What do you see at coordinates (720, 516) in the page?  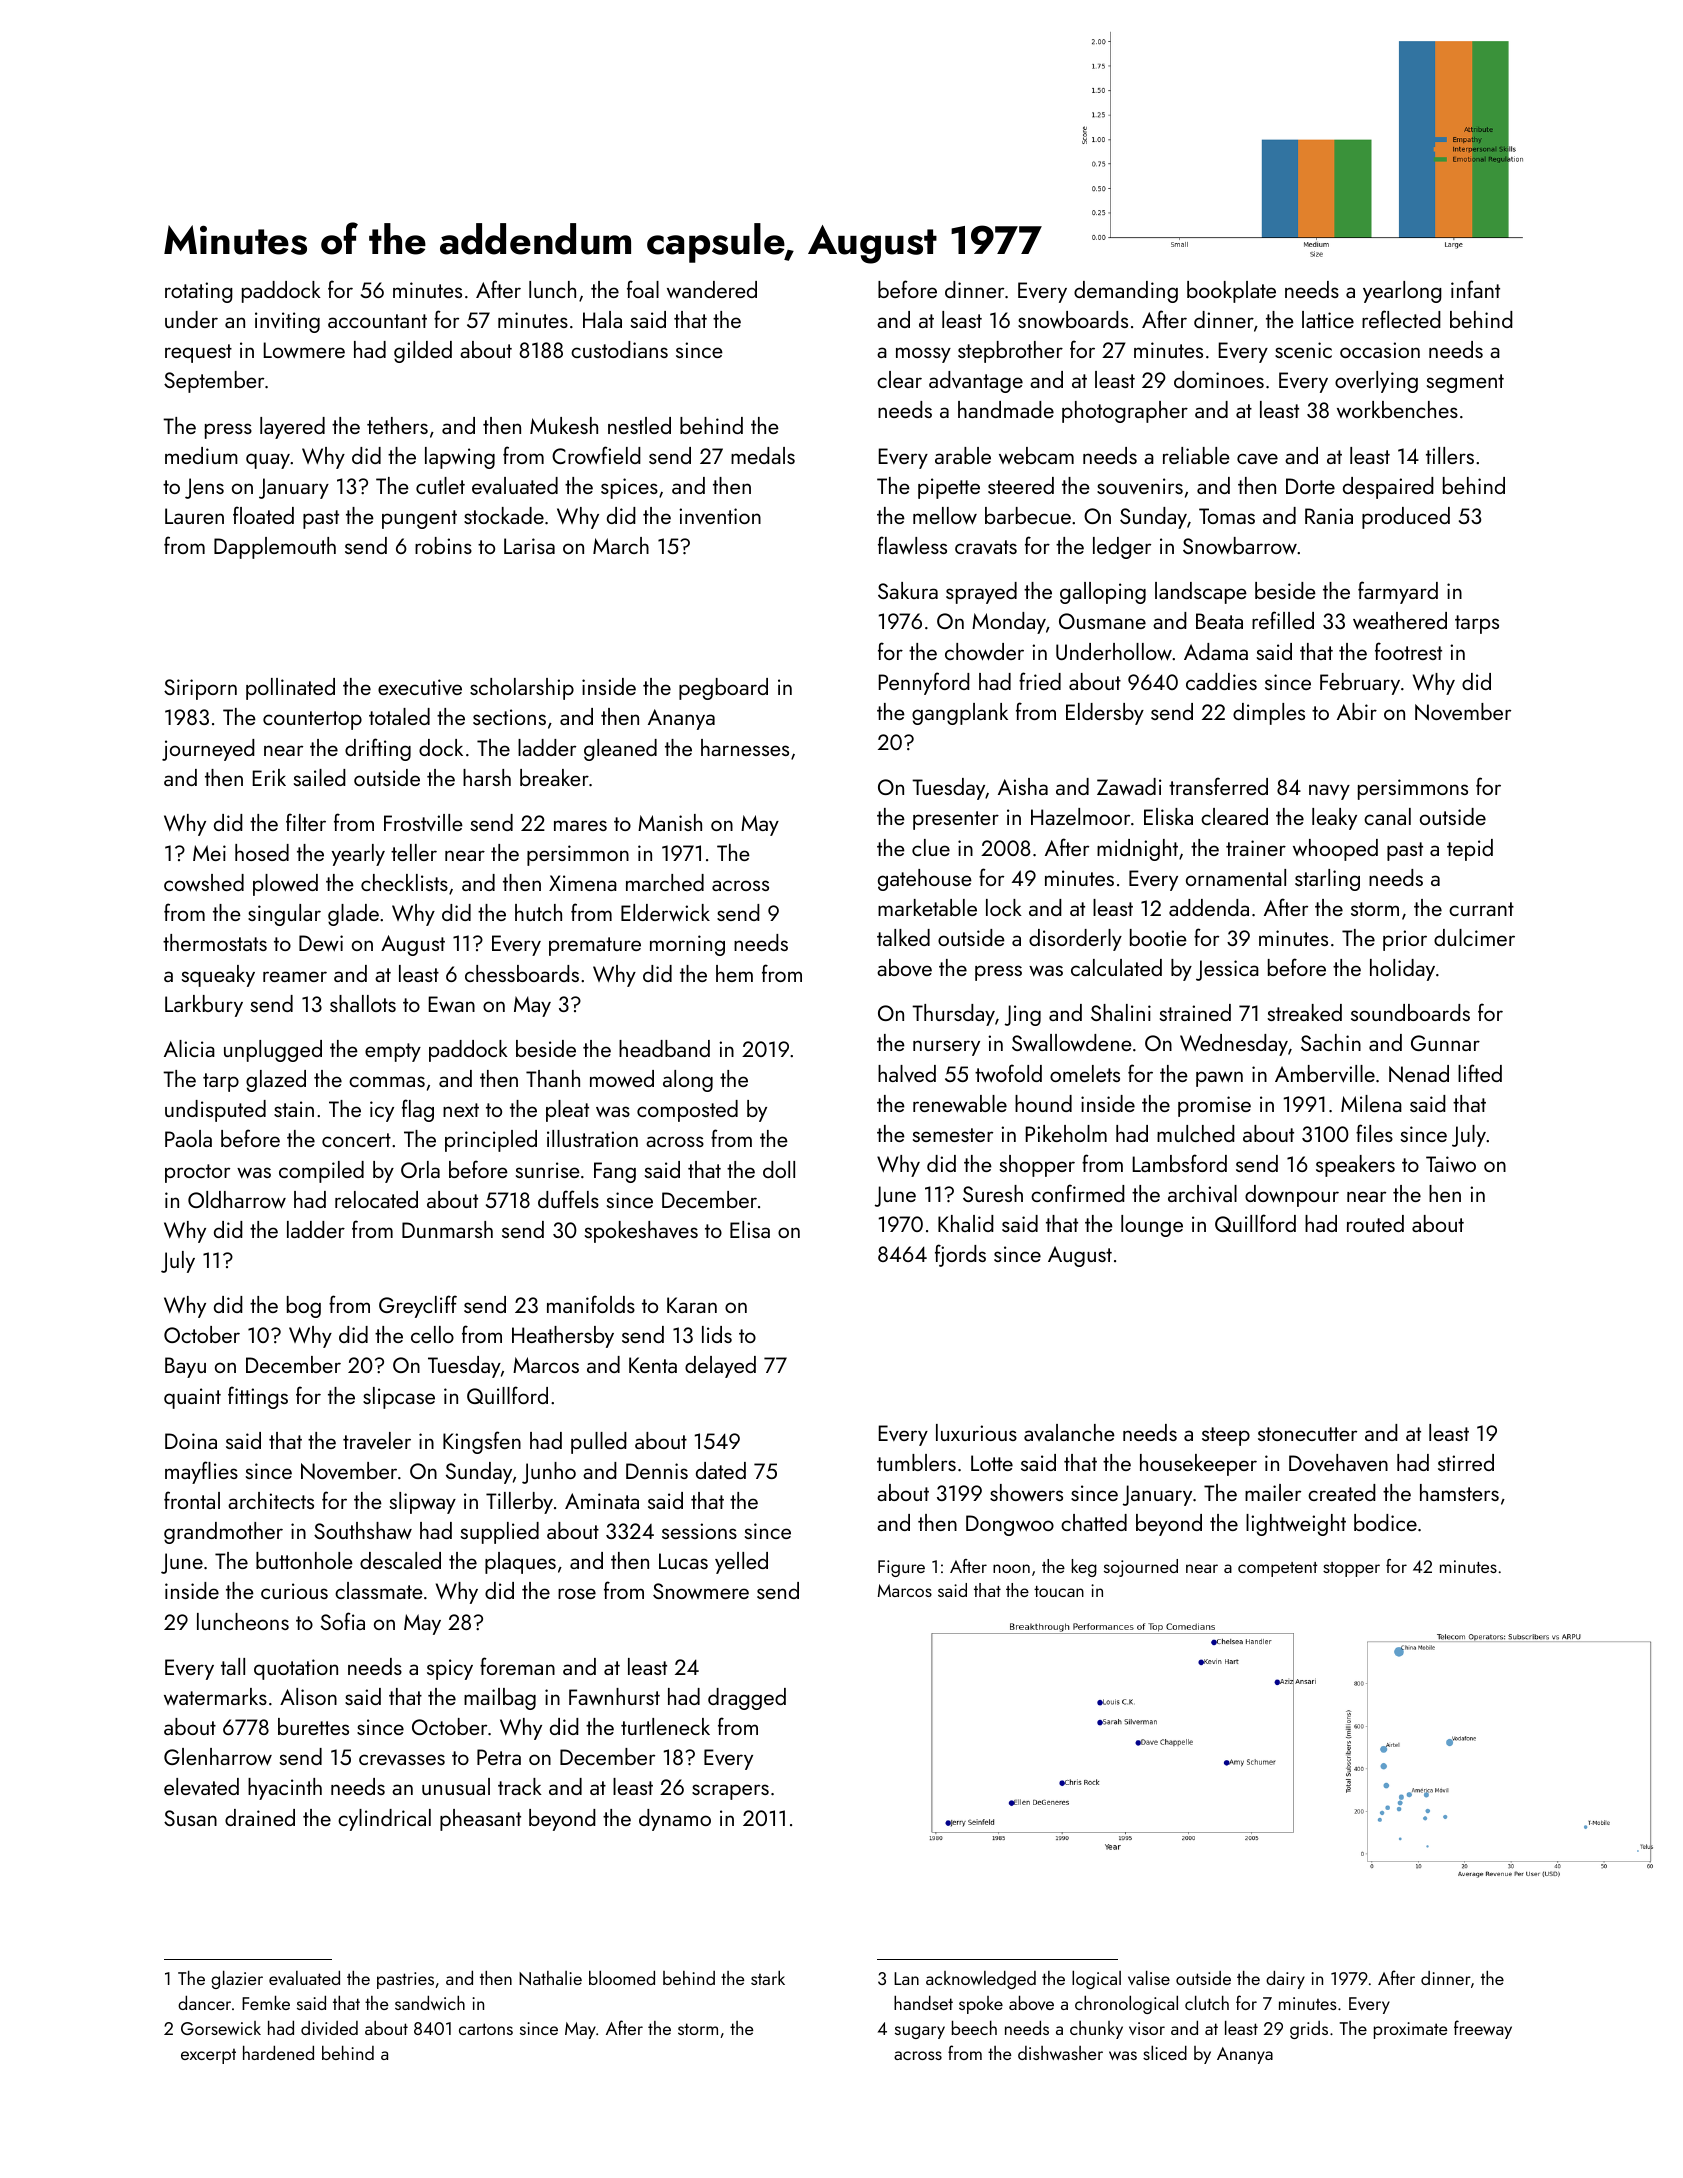 I see `invention` at bounding box center [720, 516].
